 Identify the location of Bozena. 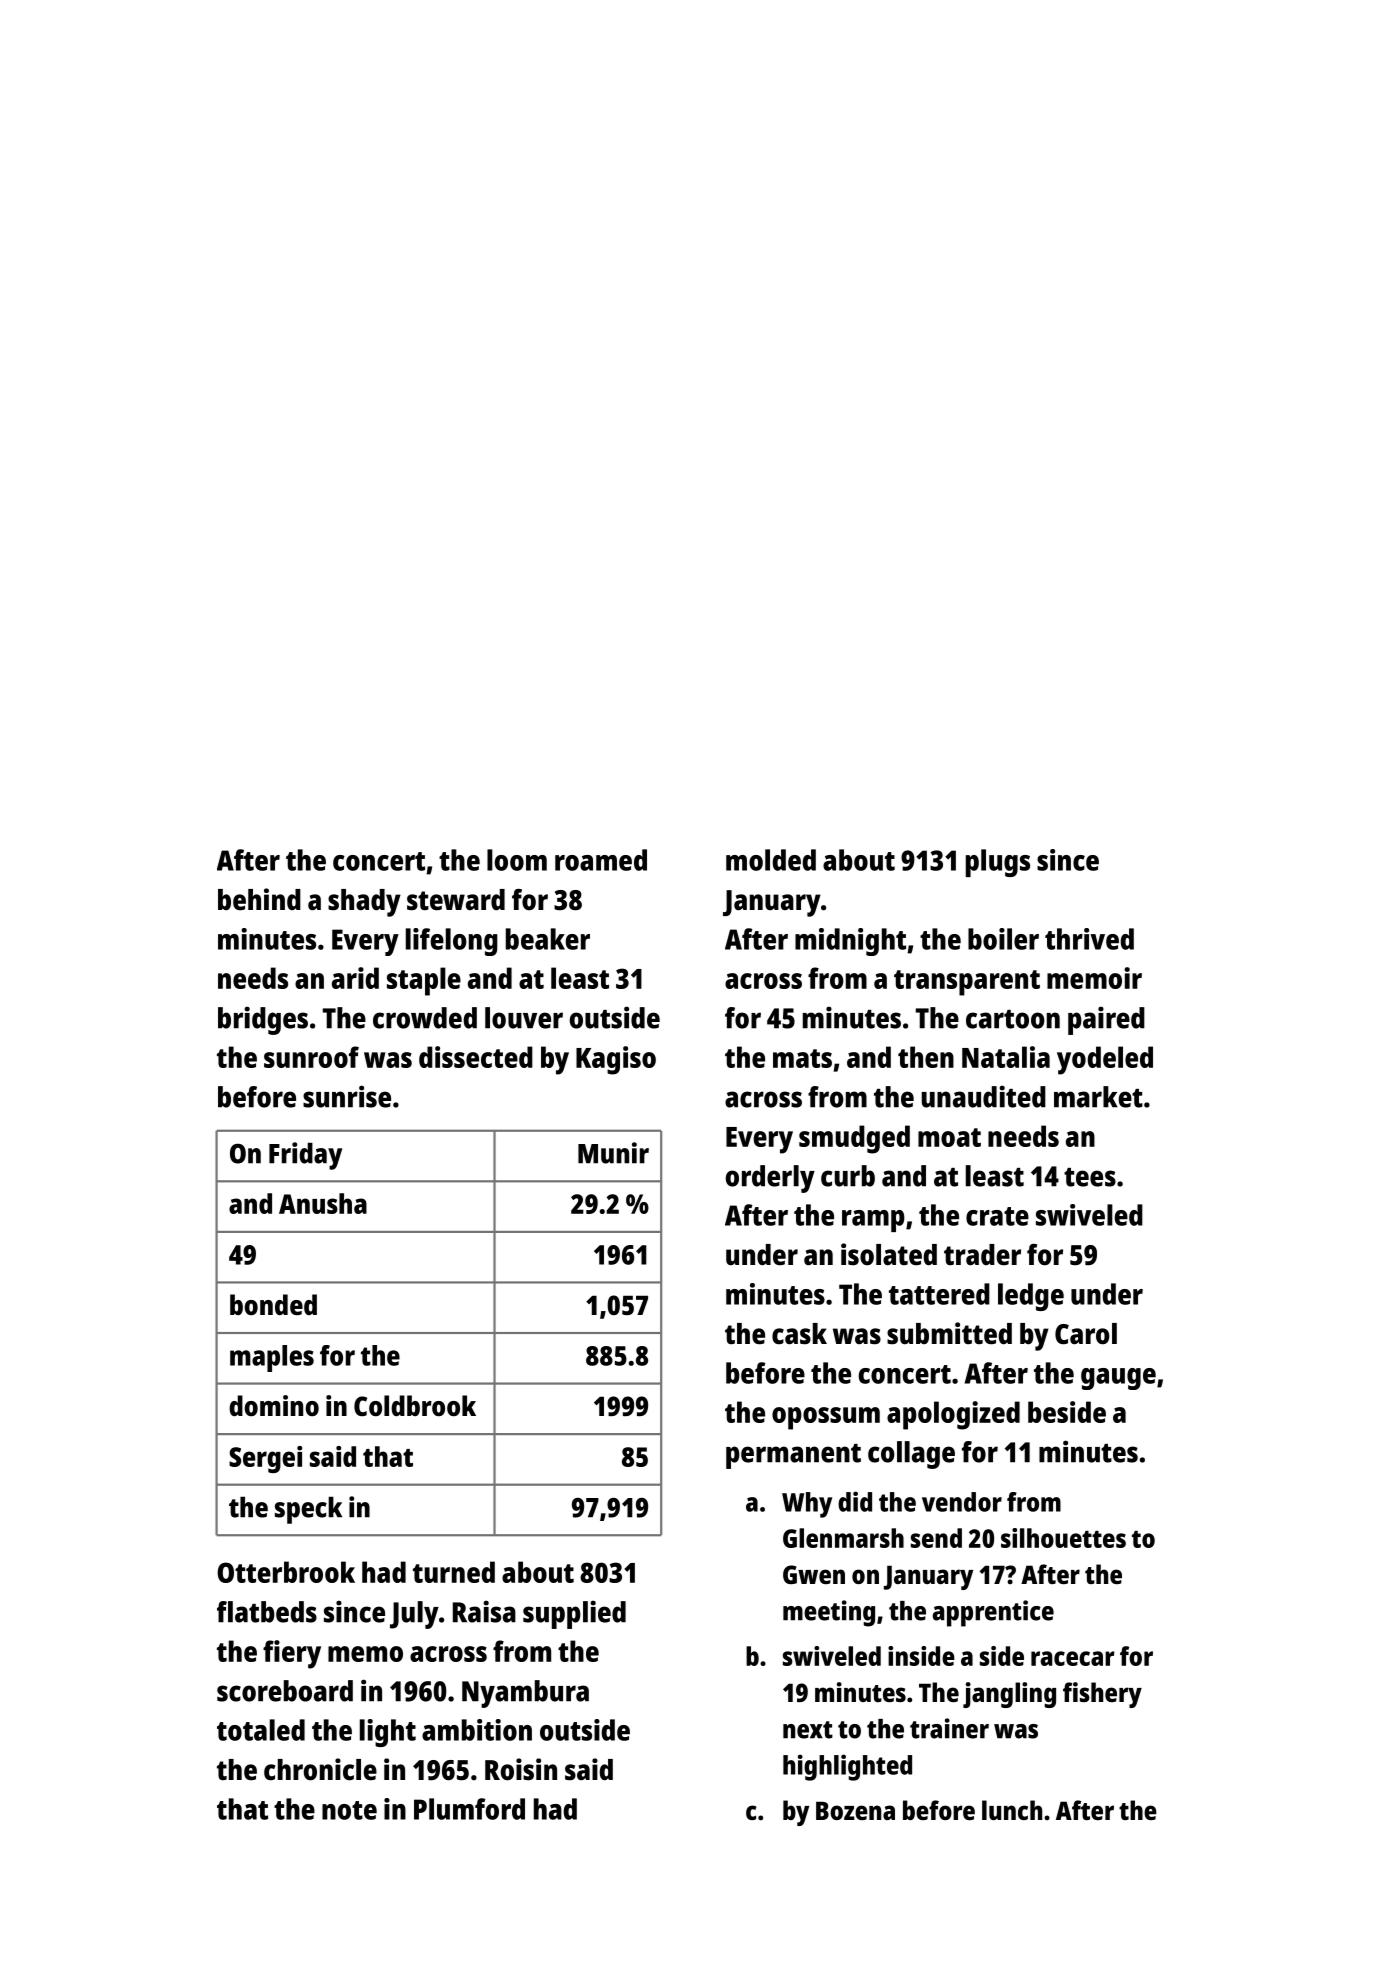
(855, 1810).
